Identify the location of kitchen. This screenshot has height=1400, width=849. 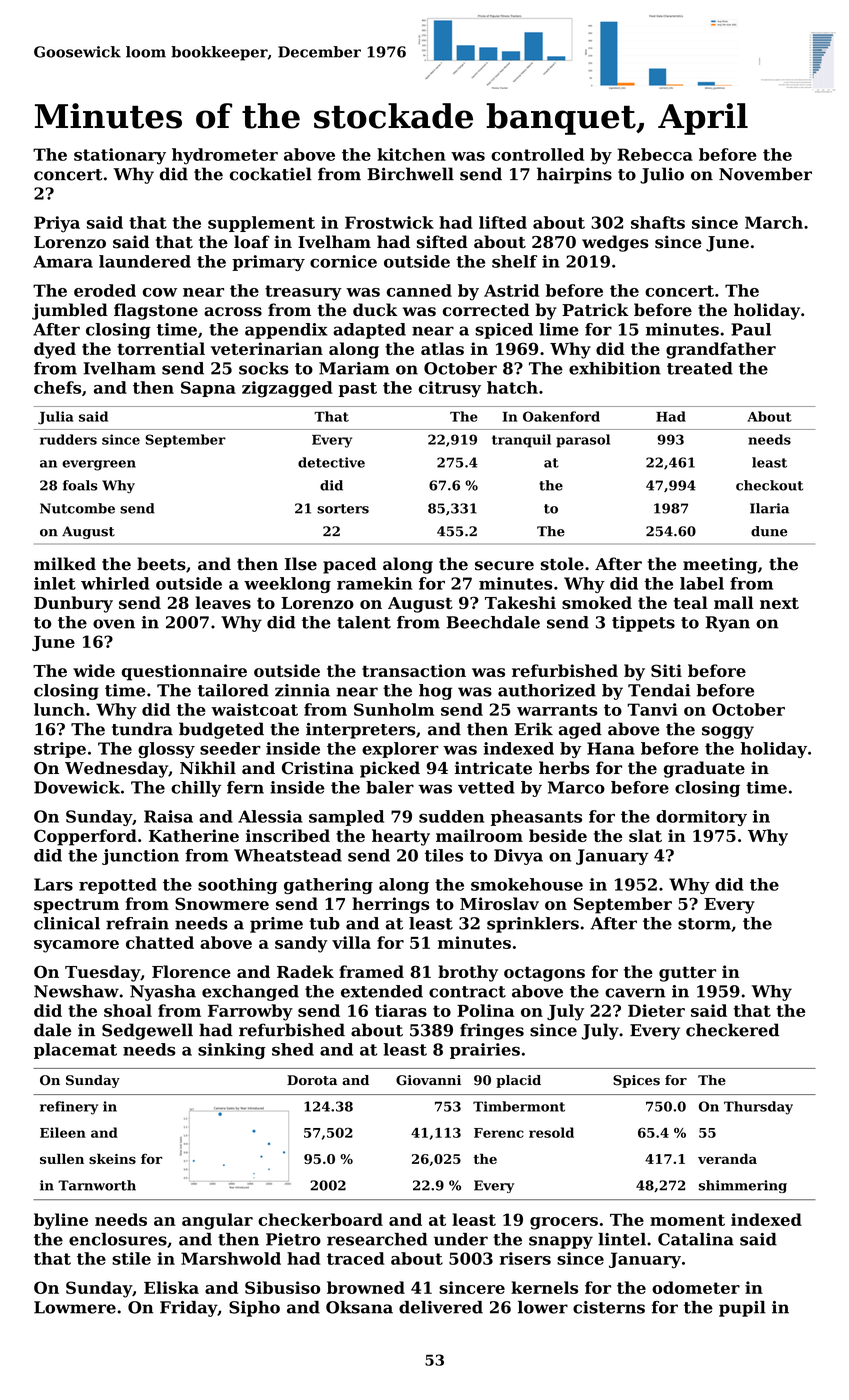
(411, 154).
